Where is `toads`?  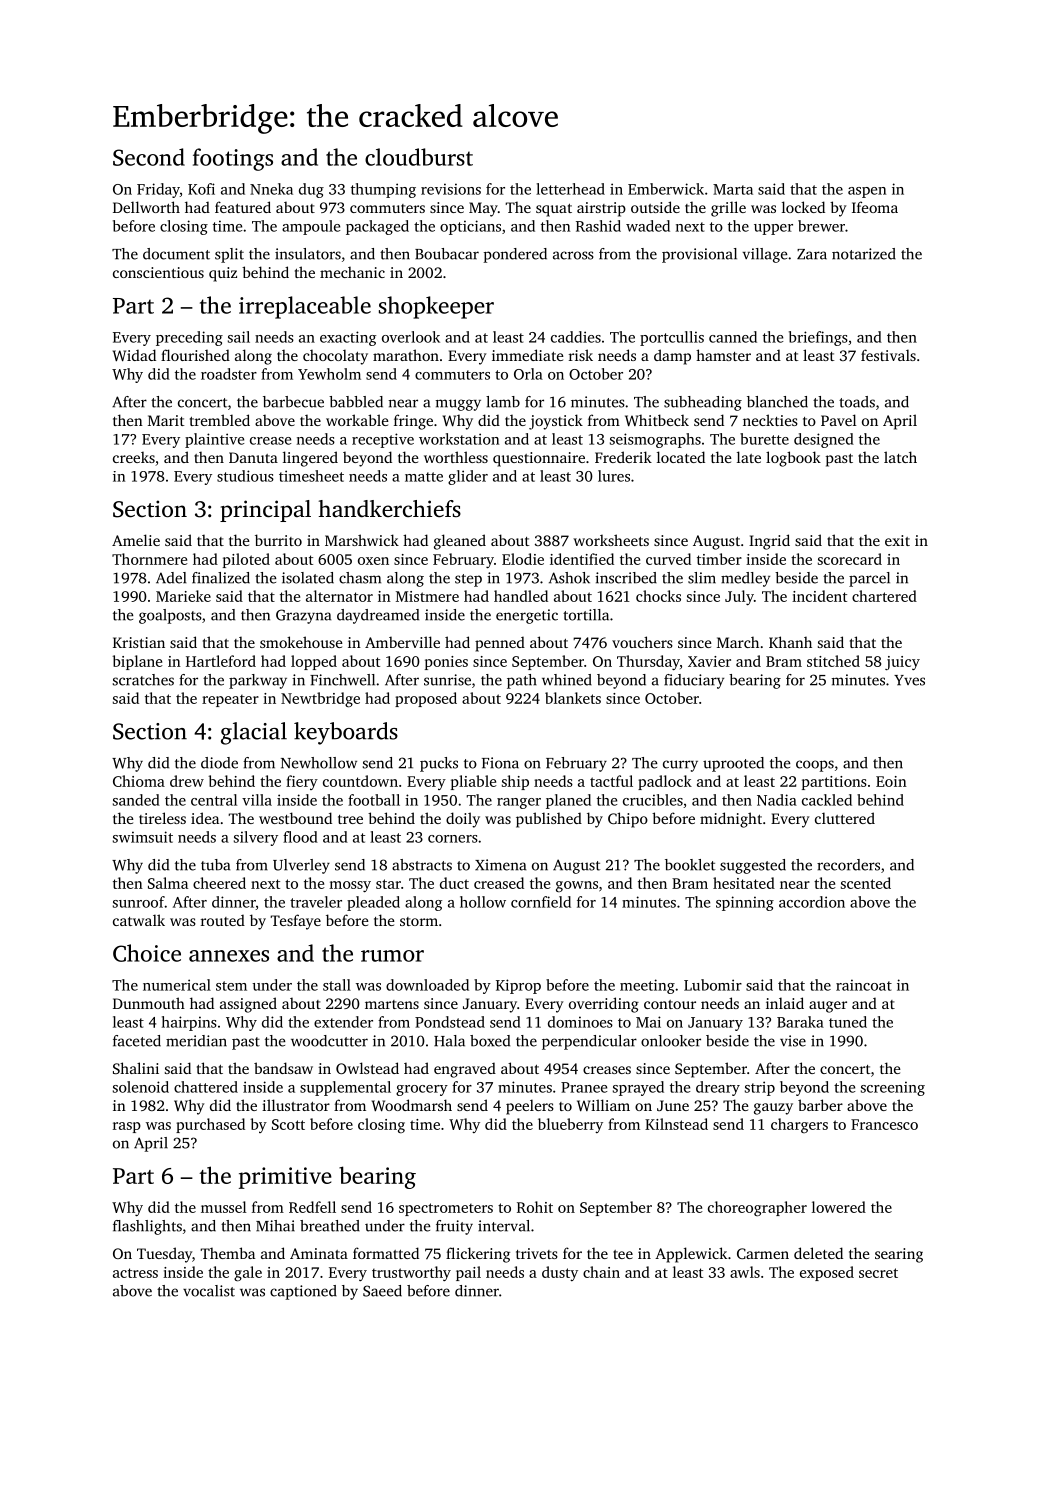
toads is located at coordinates (857, 402).
